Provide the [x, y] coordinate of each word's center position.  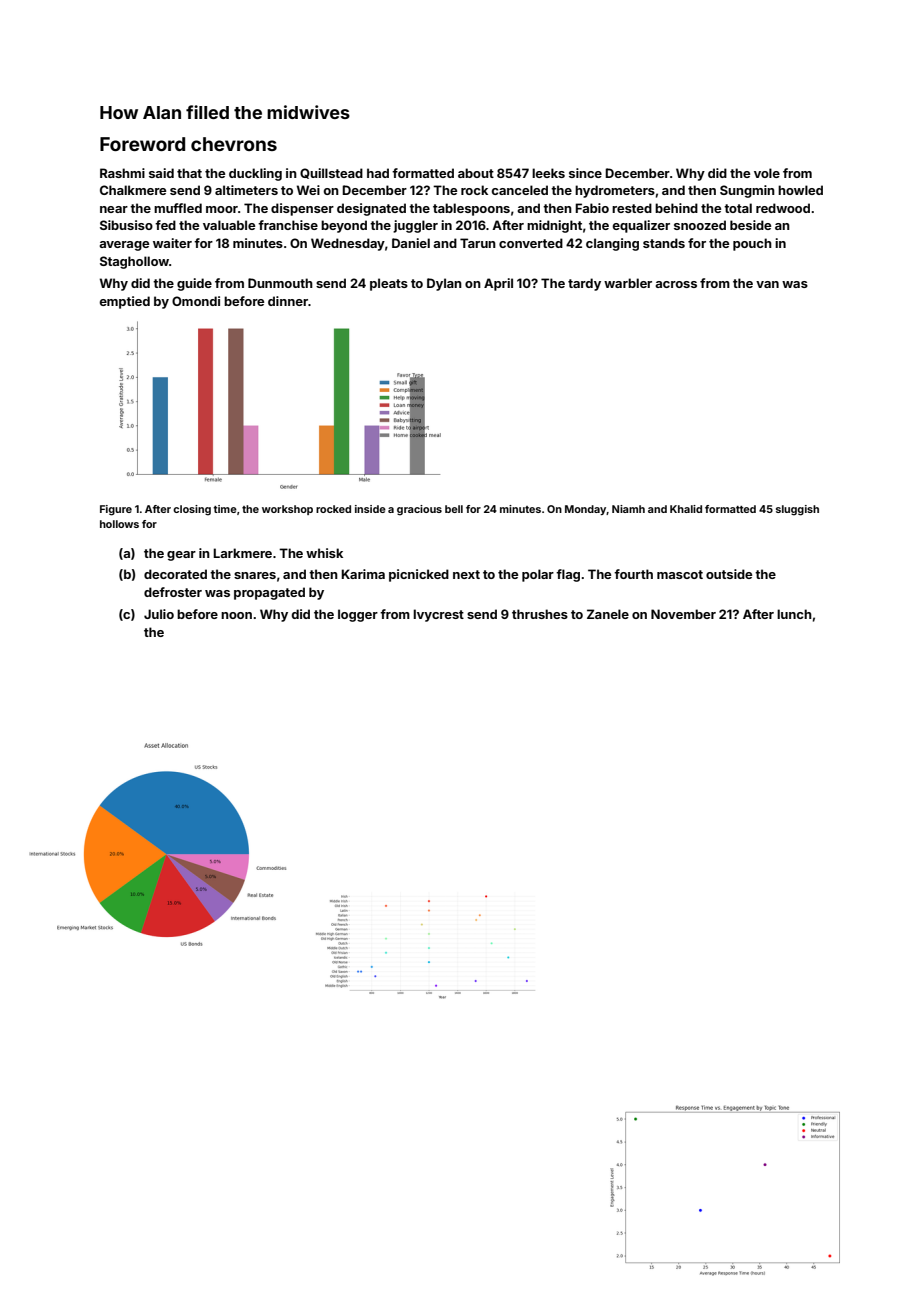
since [585, 173]
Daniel [411, 243]
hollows [119, 524]
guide [194, 284]
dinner [288, 301]
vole [767, 173]
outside [729, 574]
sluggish [797, 510]
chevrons [234, 144]
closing [192, 510]
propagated [269, 593]
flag [568, 575]
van [767, 284]
